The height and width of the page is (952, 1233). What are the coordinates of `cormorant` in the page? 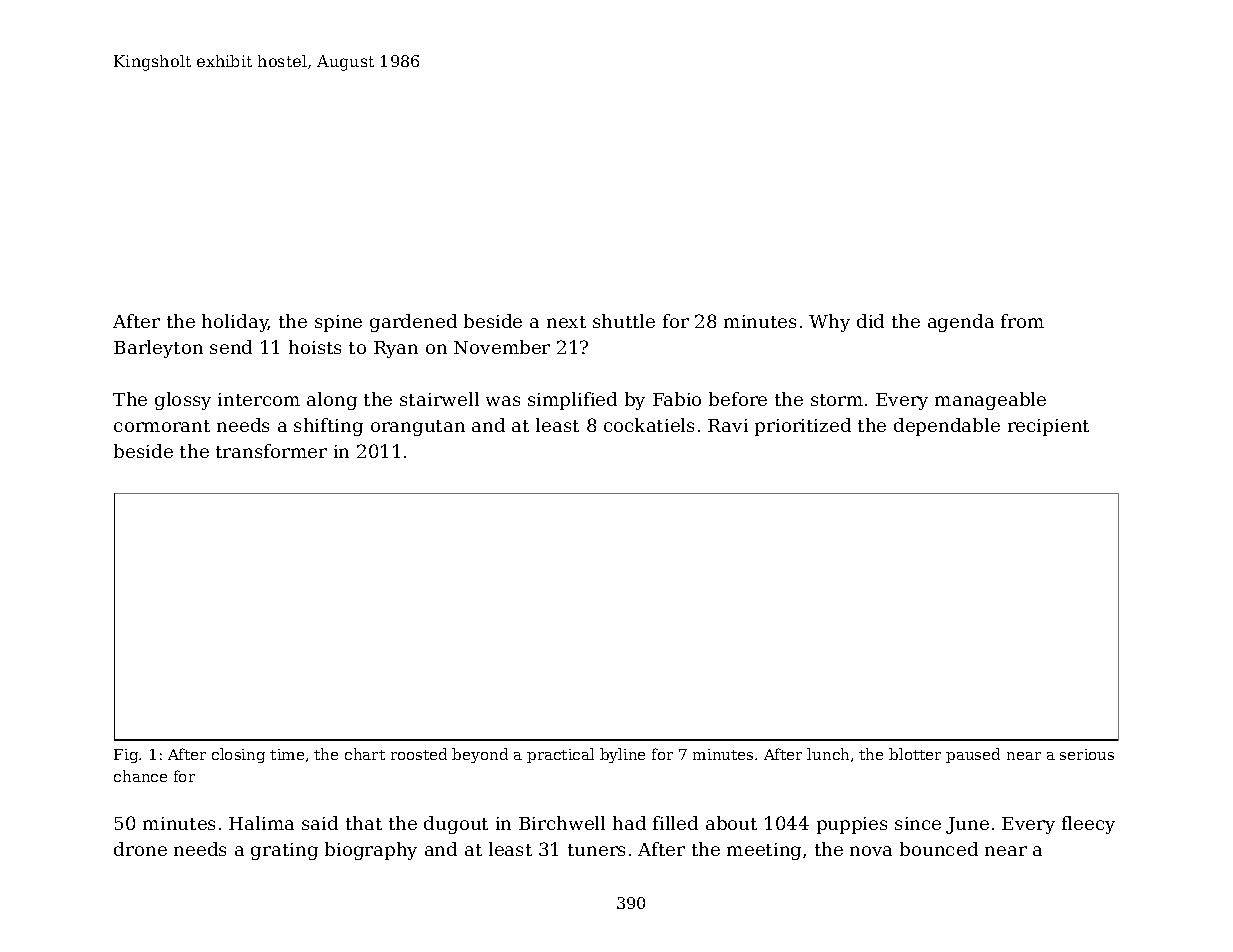 It's located at (162, 426).
